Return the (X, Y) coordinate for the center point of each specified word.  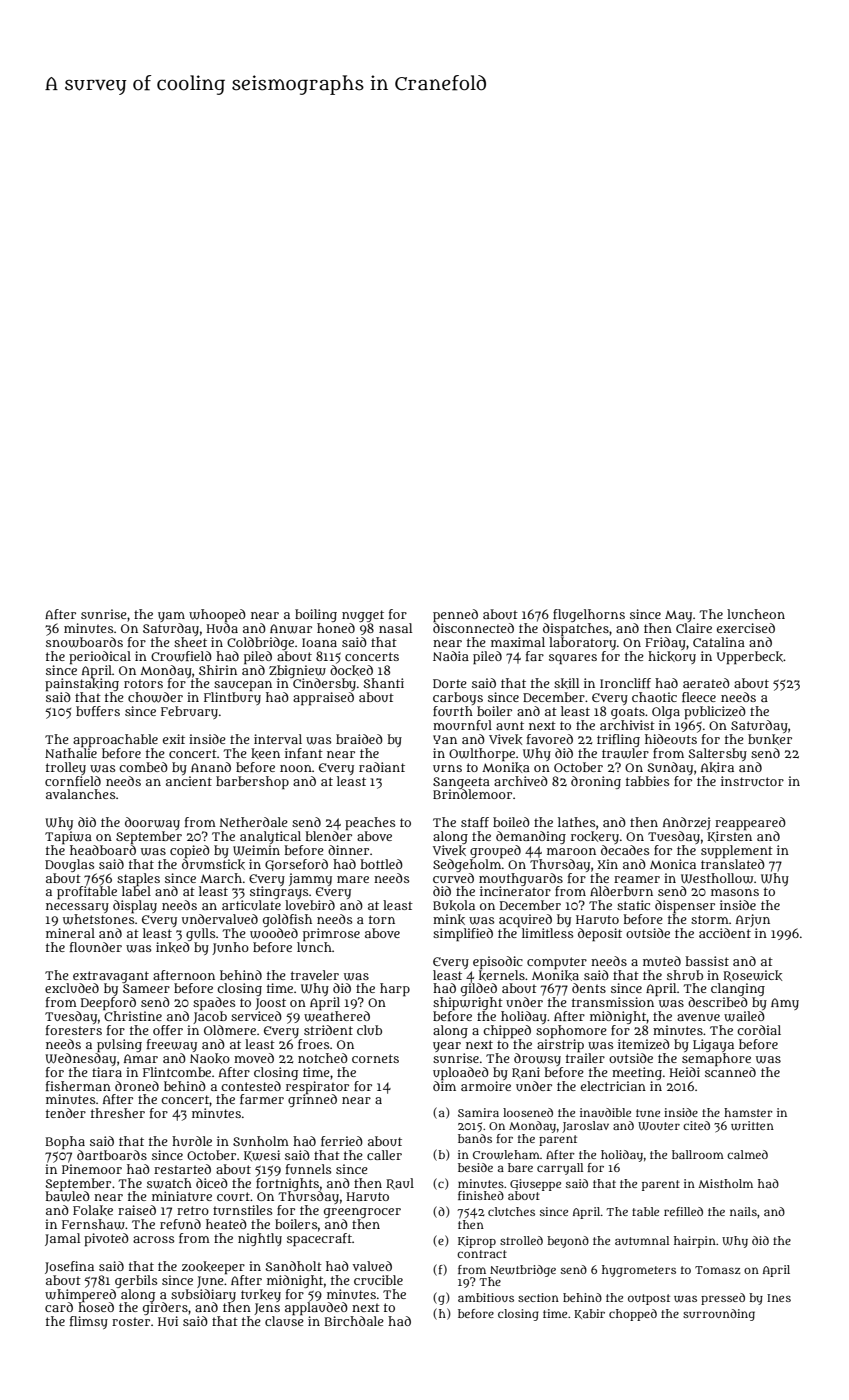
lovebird (310, 905)
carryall (560, 1169)
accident (725, 933)
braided (359, 739)
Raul (400, 1184)
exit (174, 739)
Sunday (670, 768)
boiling (316, 615)
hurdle (192, 1141)
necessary (77, 908)
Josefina (69, 1267)
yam (171, 617)
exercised (746, 628)
